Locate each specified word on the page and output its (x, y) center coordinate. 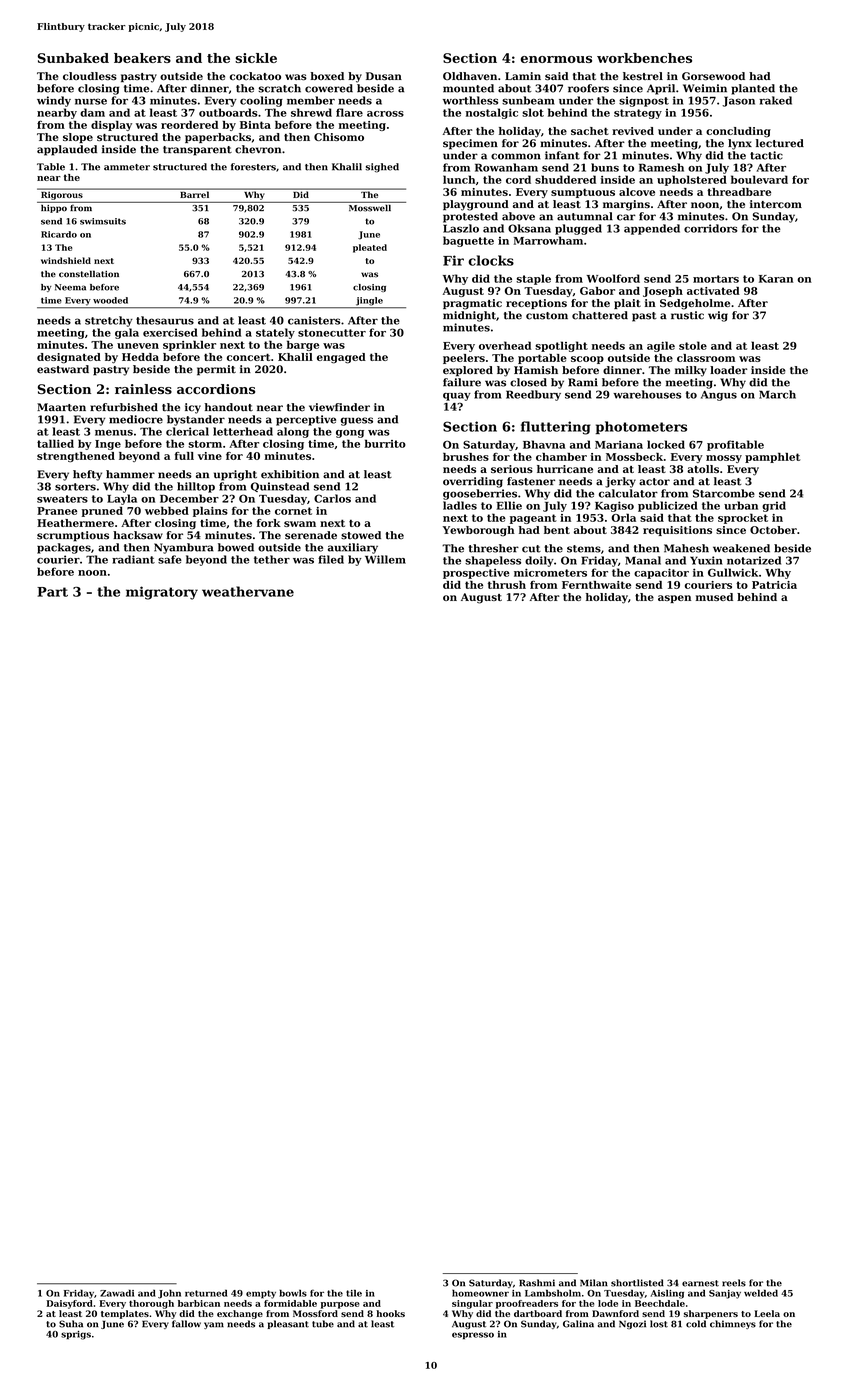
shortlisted (637, 1283)
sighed (382, 168)
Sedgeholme (695, 304)
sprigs (76, 1335)
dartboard (538, 1313)
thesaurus (165, 320)
